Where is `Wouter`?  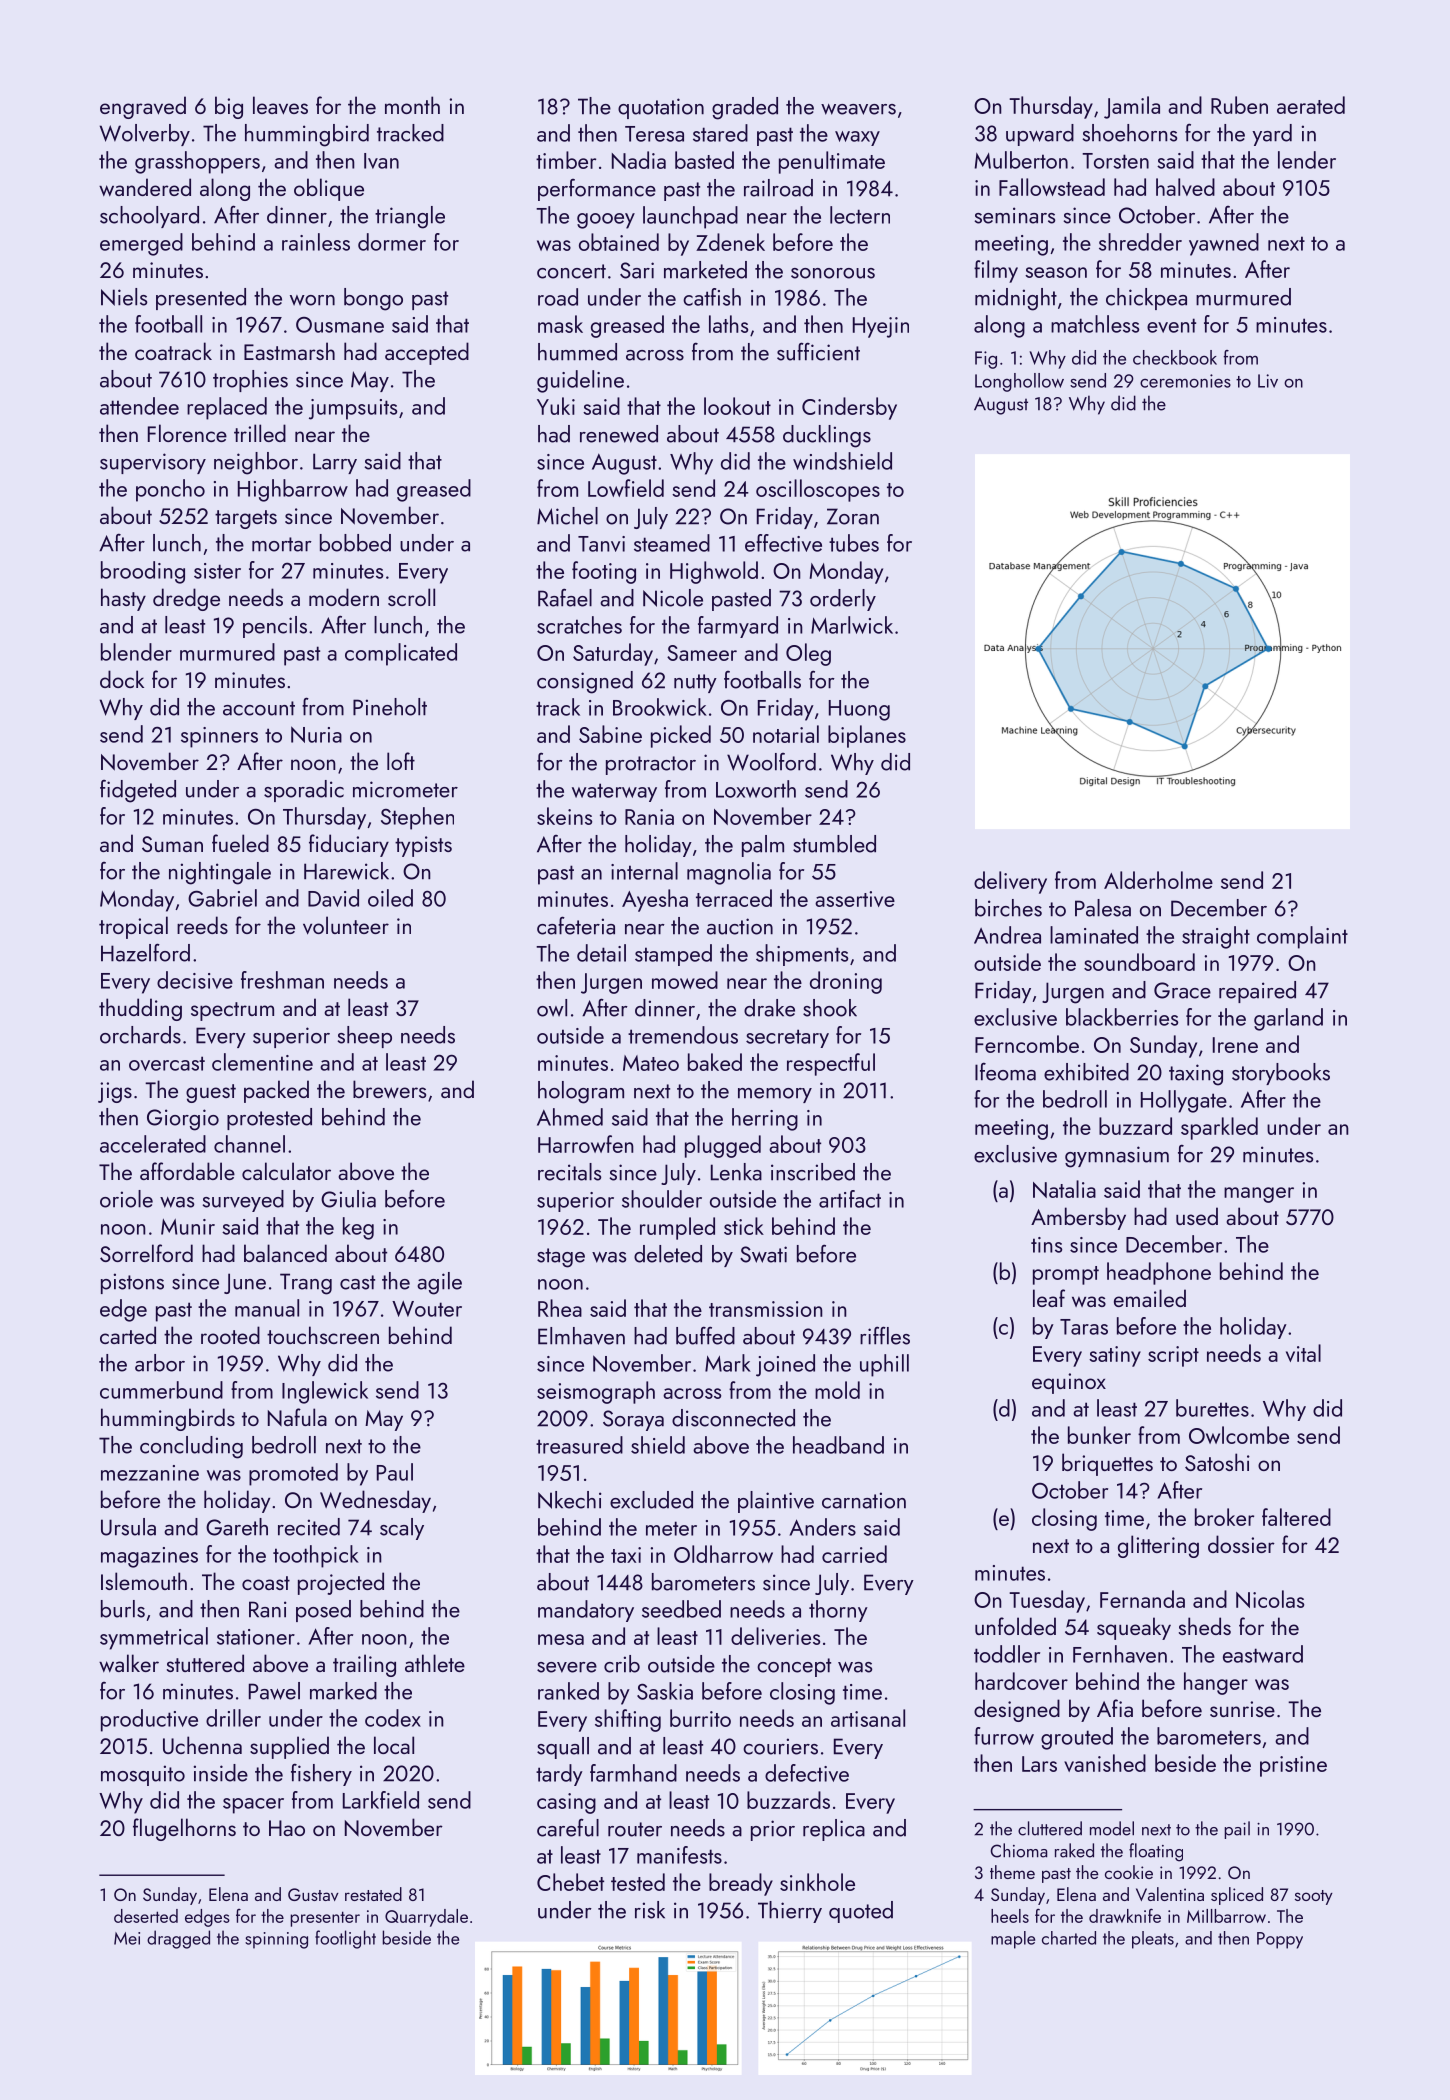
Wouter is located at coordinates (427, 1308).
